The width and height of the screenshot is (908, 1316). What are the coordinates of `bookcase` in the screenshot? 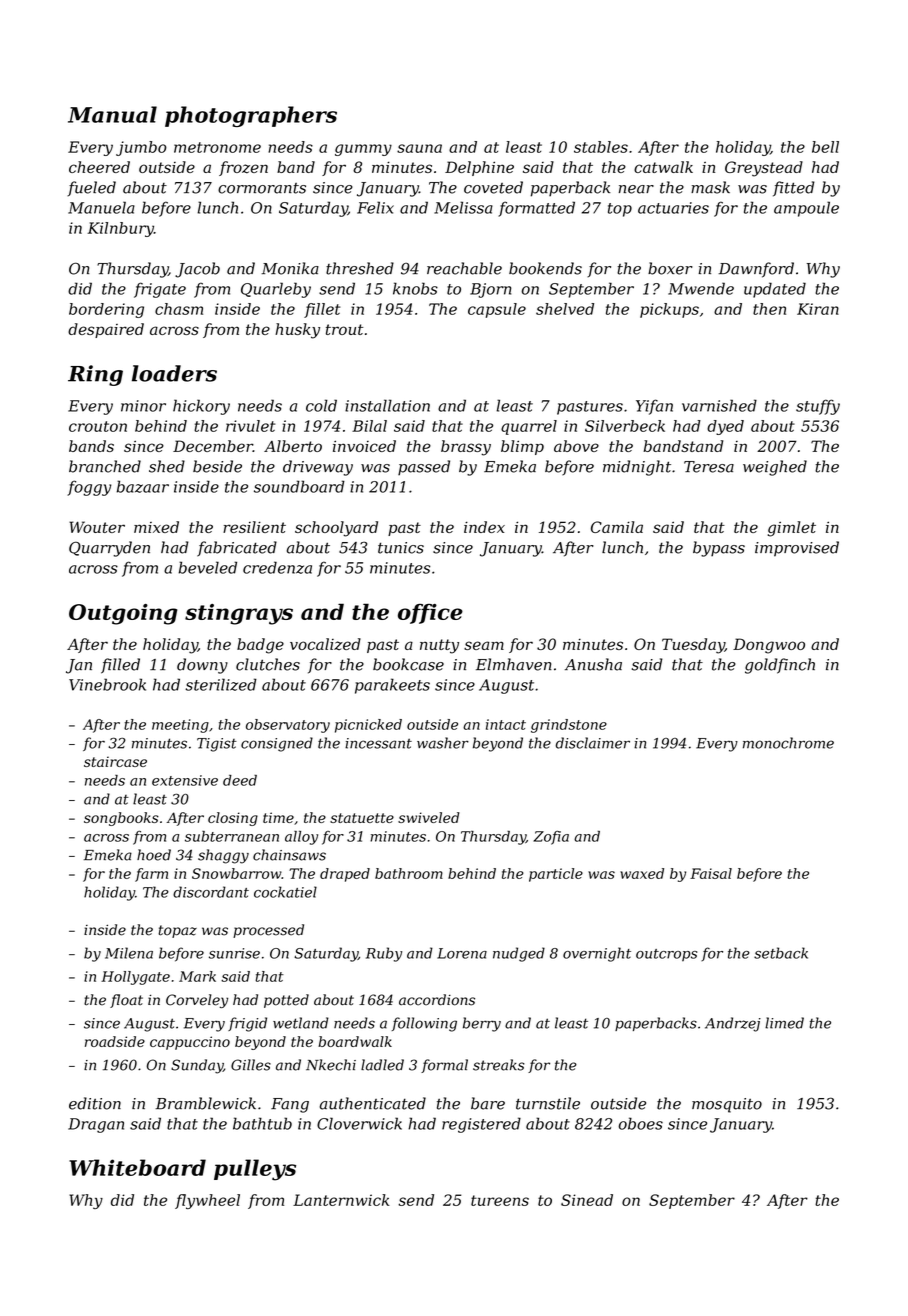 It's located at (408, 664).
